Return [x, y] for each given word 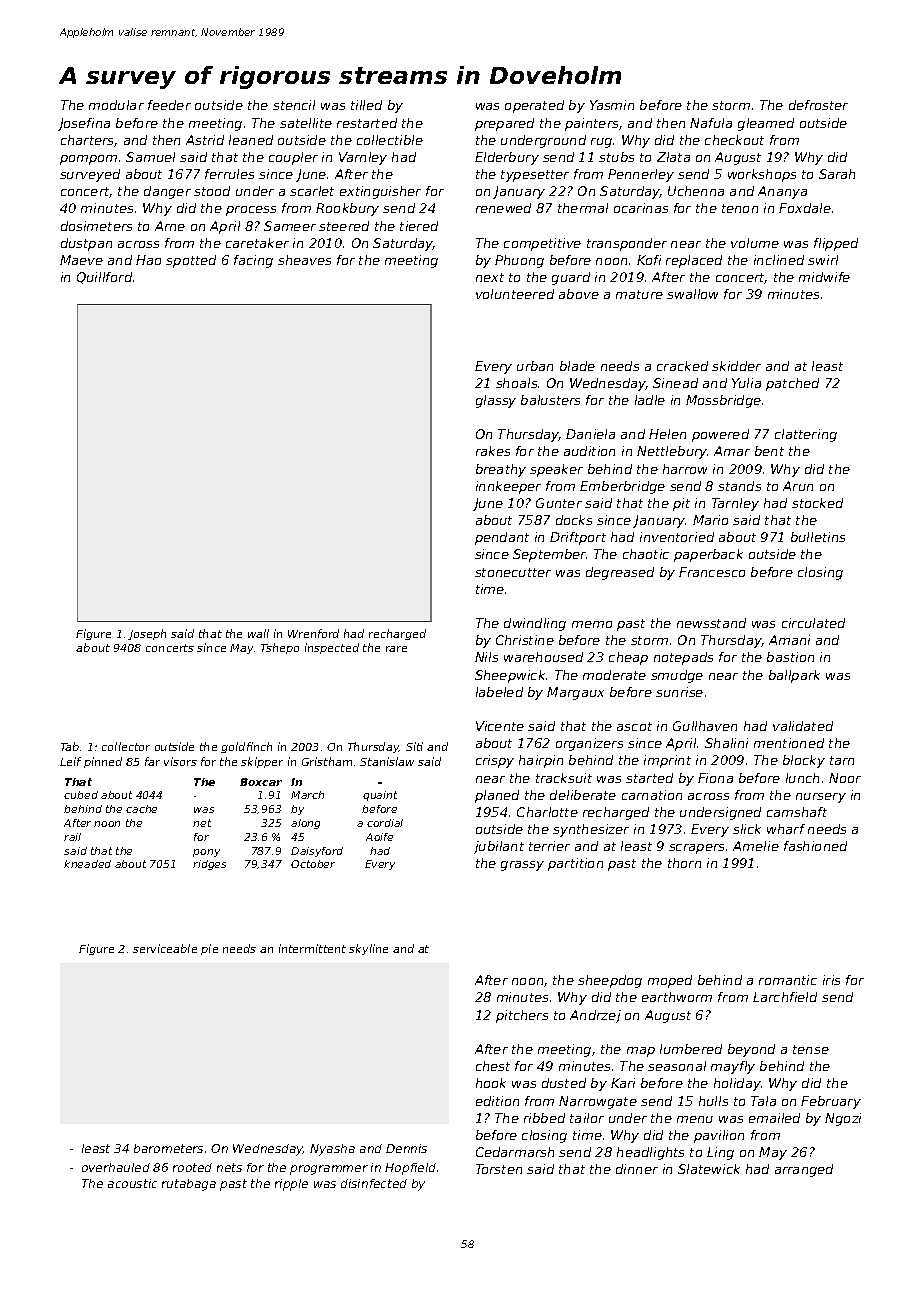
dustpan [86, 244]
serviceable [165, 948]
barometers [168, 1148]
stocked [817, 503]
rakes [493, 451]
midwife [824, 277]
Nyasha [332, 1150]
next [490, 277]
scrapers [696, 849]
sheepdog [610, 981]
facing [253, 261]
